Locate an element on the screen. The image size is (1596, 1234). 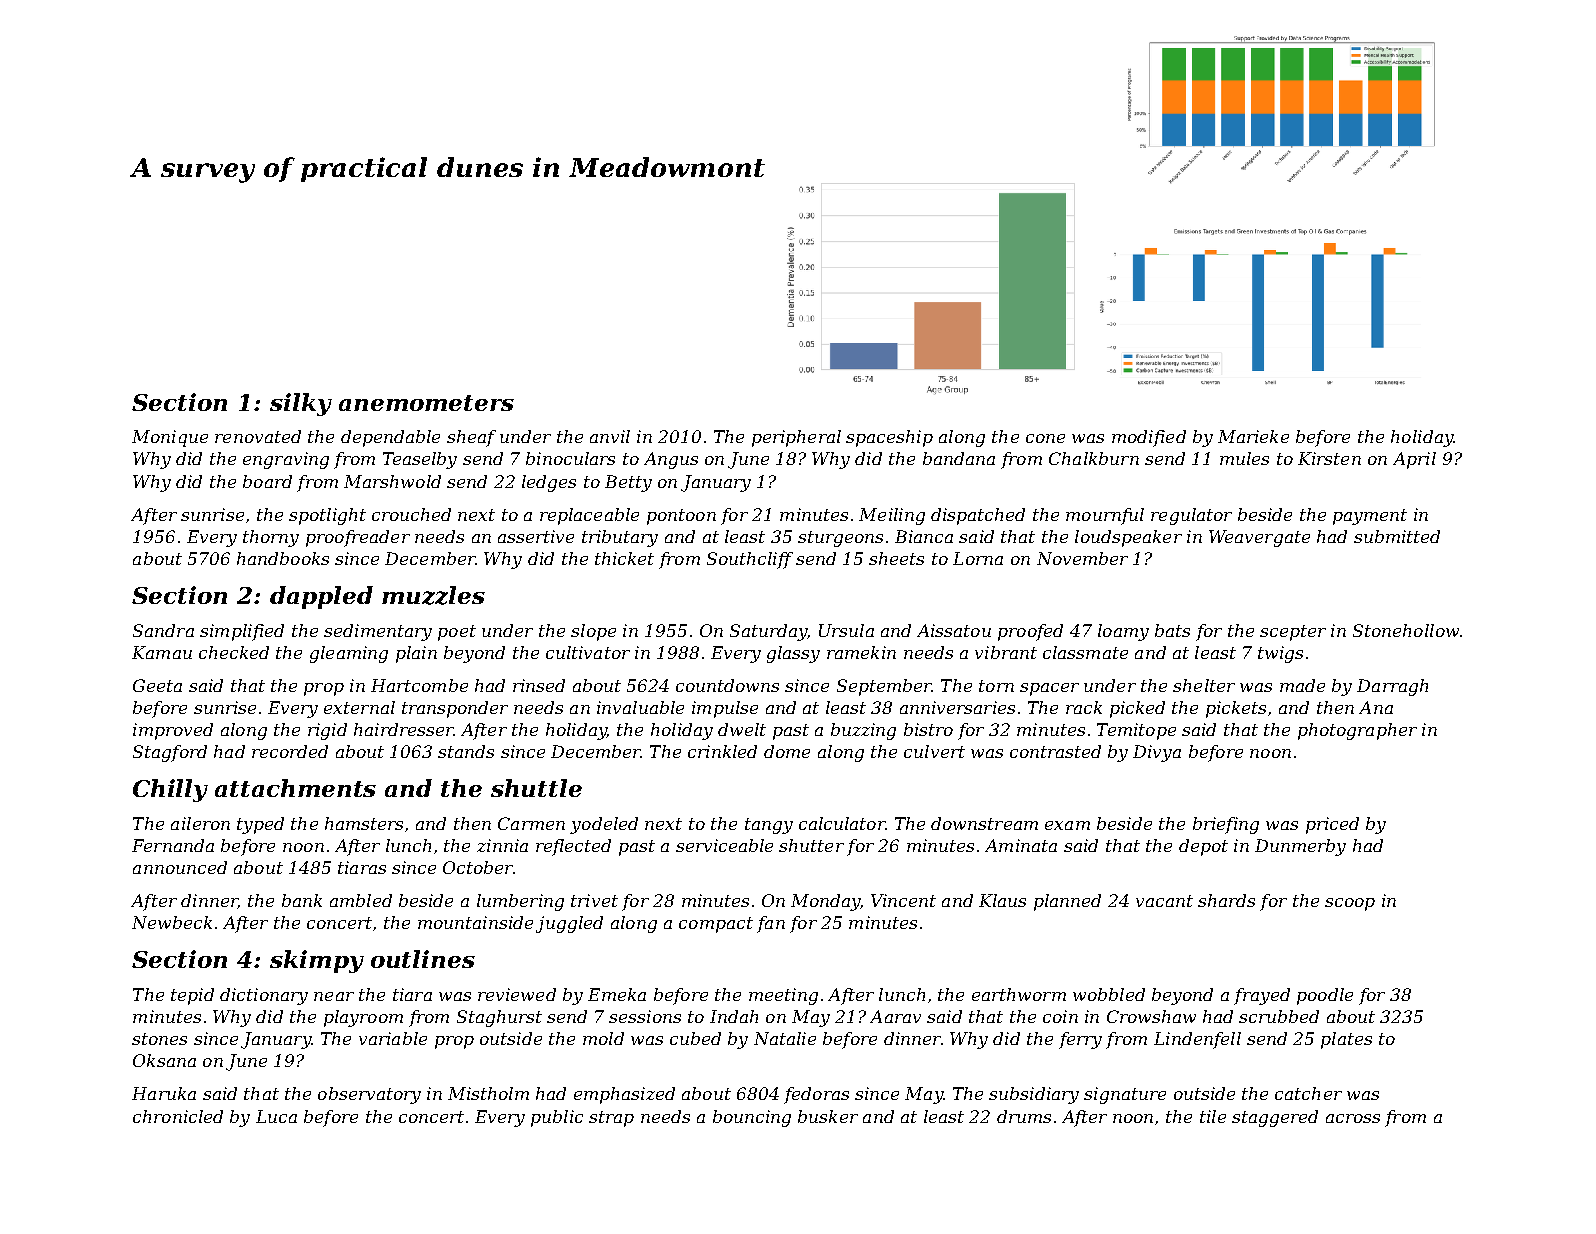
briefing is located at coordinates (1226, 825).
